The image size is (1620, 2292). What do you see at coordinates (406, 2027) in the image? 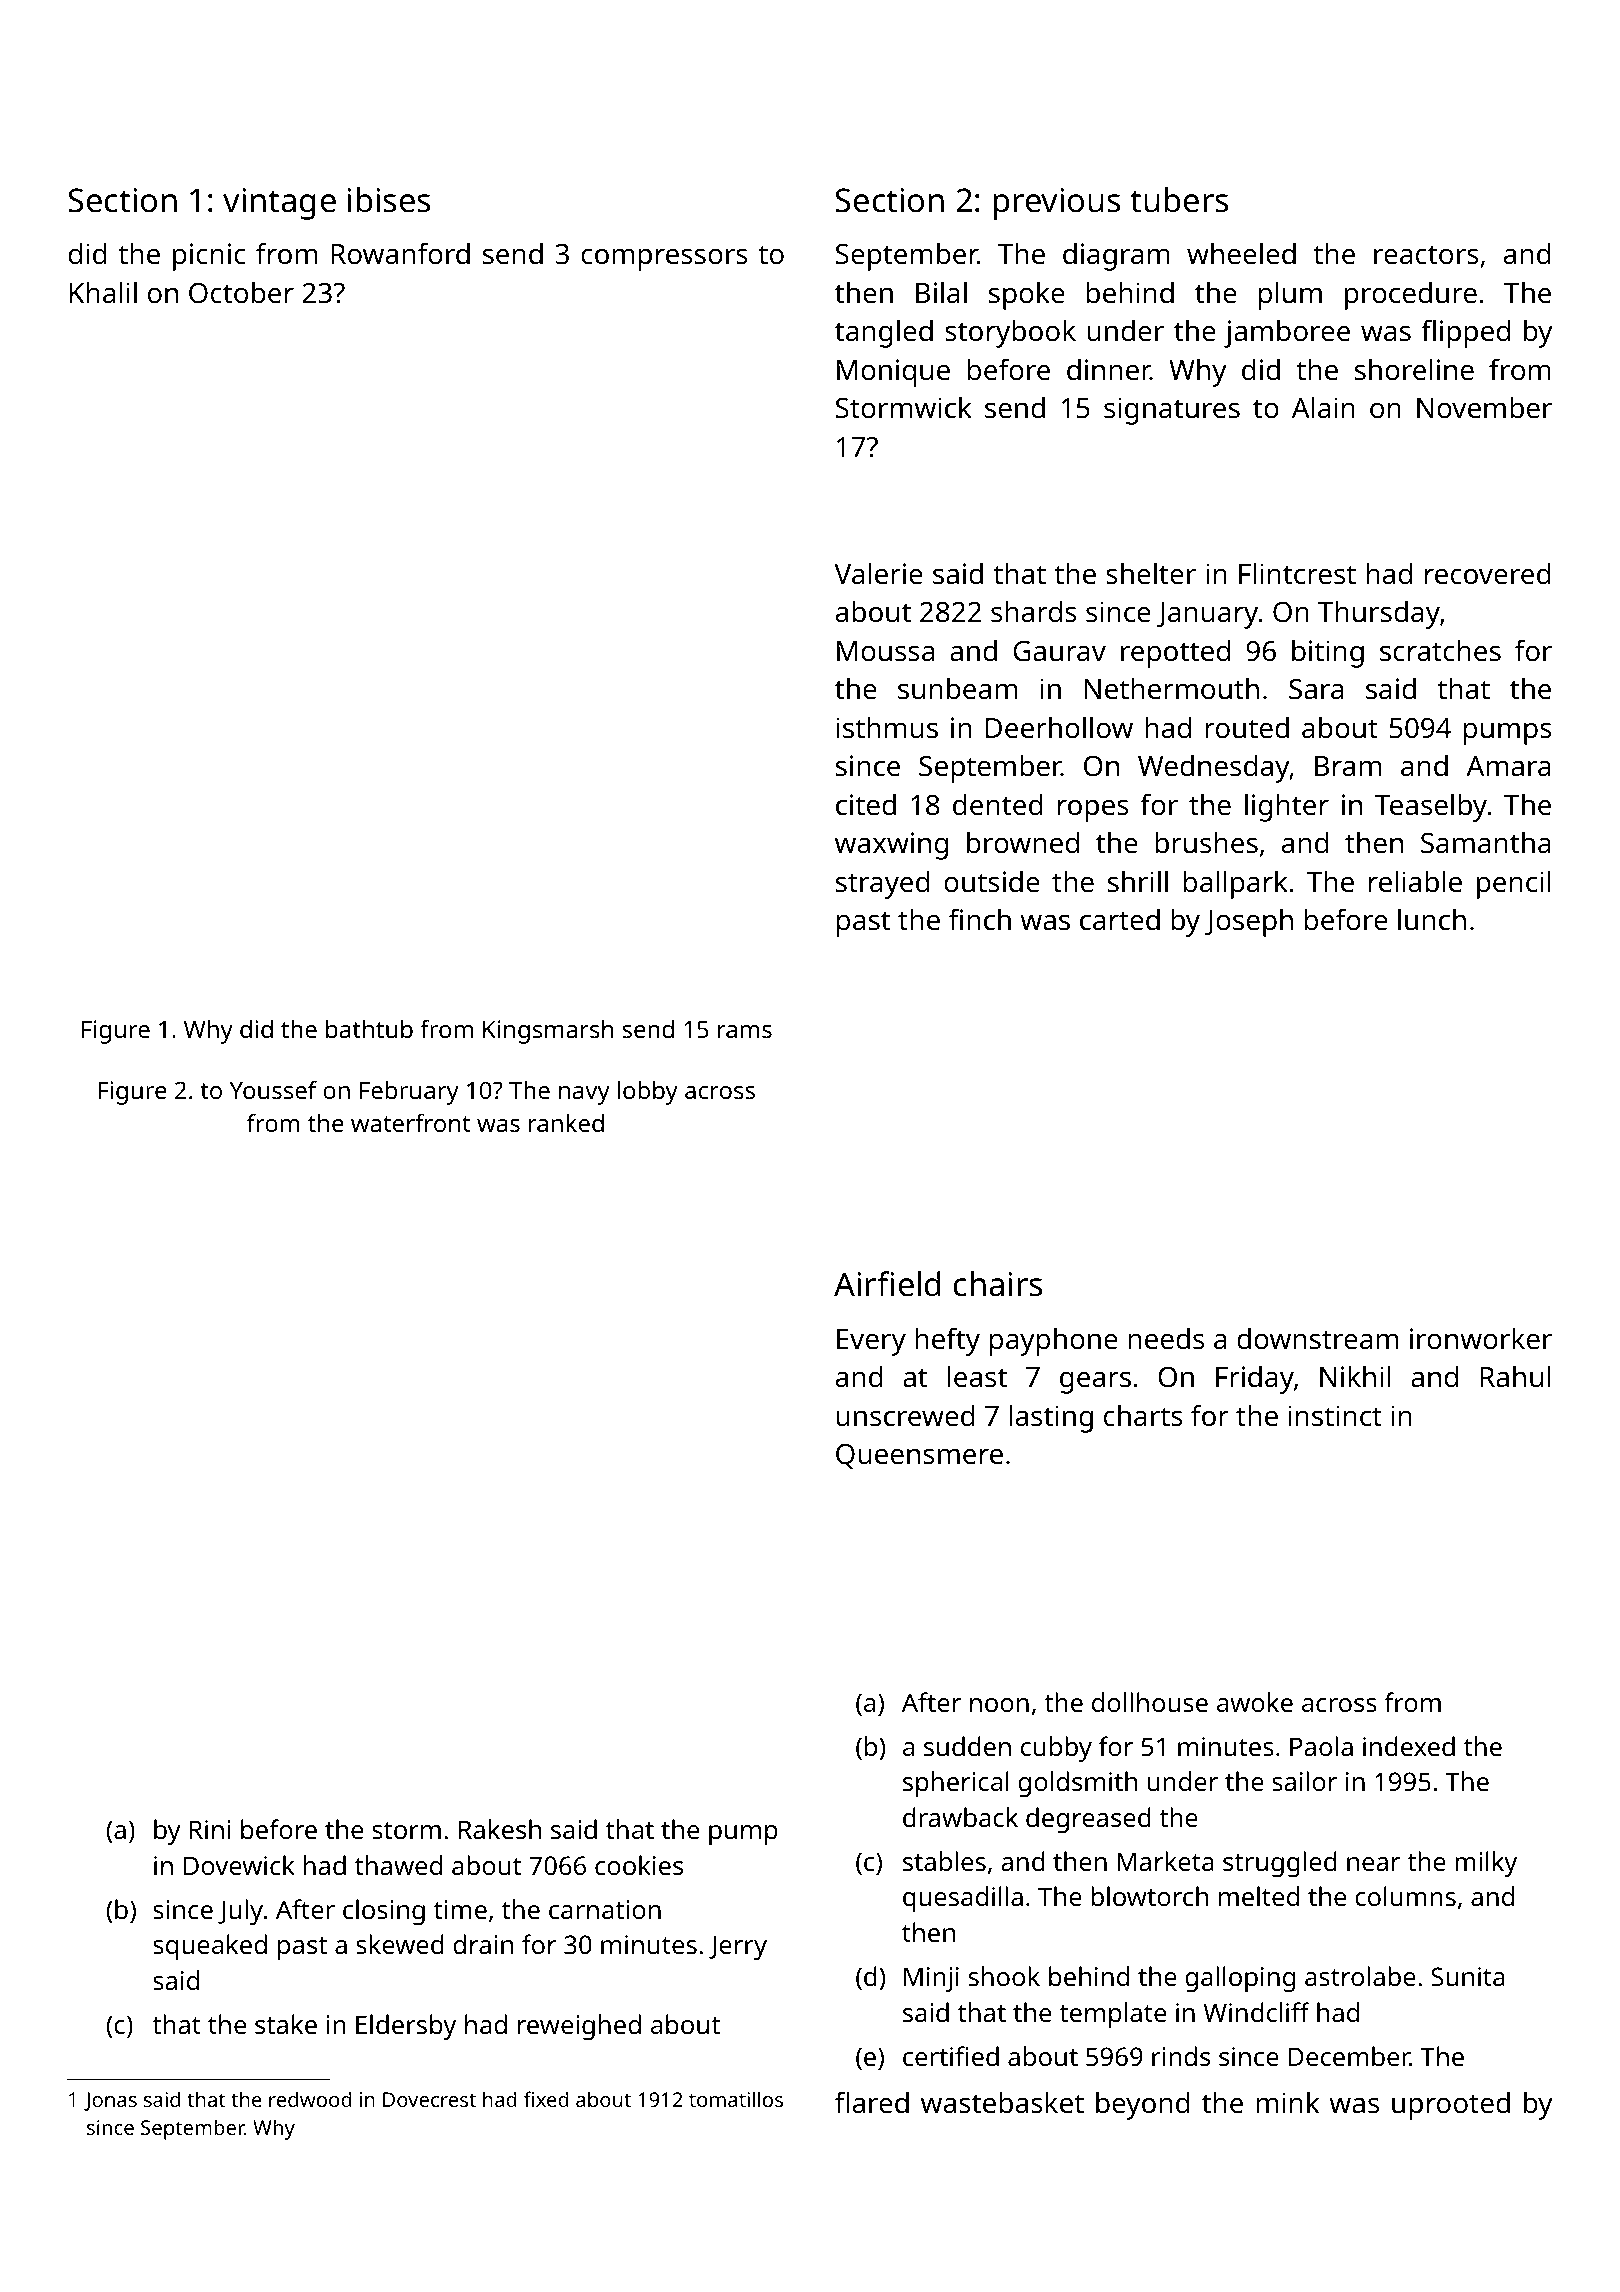
I see `Eldersby` at bounding box center [406, 2027].
